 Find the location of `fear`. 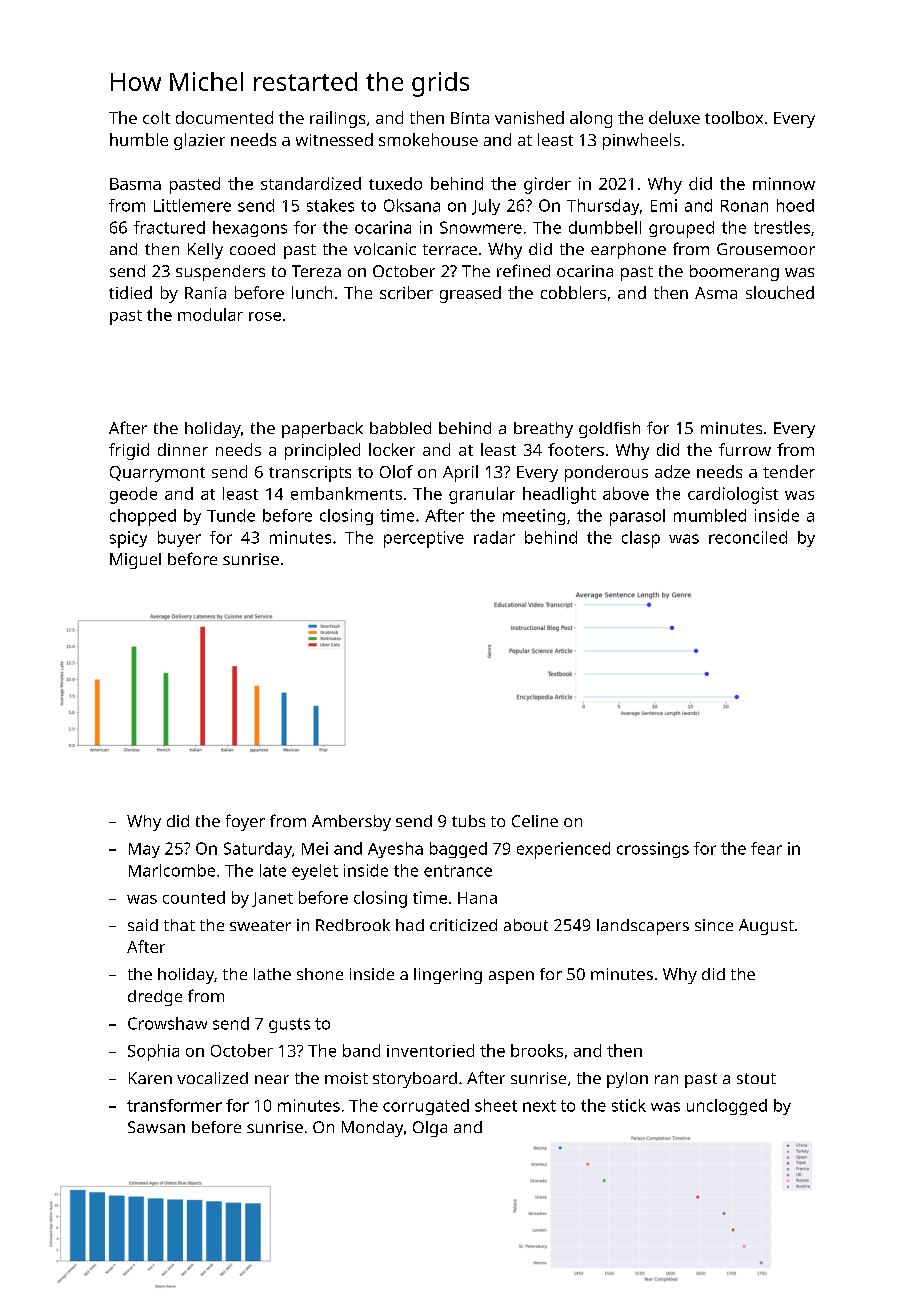

fear is located at coordinates (766, 848).
